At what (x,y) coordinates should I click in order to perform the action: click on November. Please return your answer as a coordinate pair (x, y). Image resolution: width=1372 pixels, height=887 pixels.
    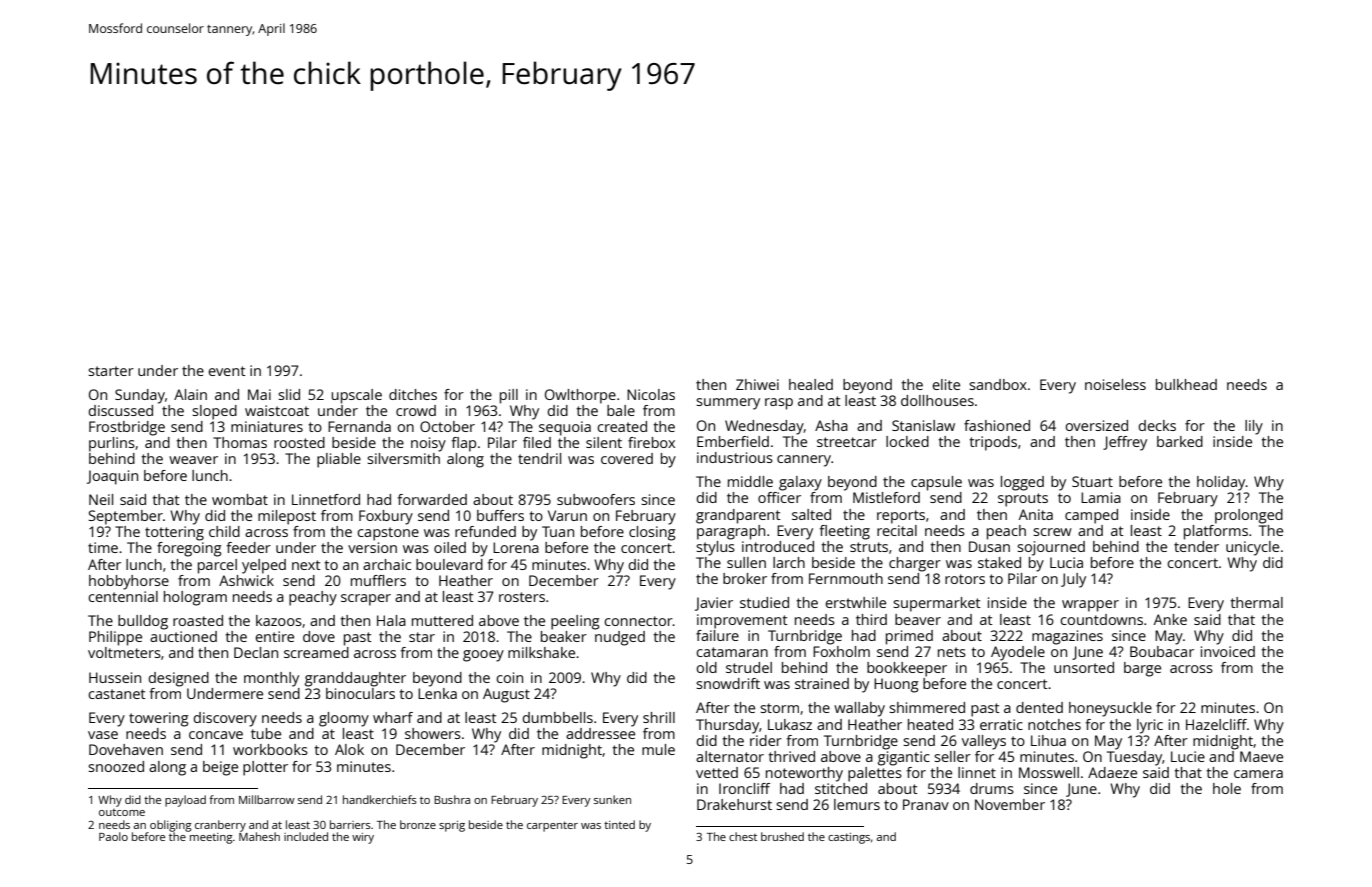
    Looking at the image, I should click on (1010, 804).
